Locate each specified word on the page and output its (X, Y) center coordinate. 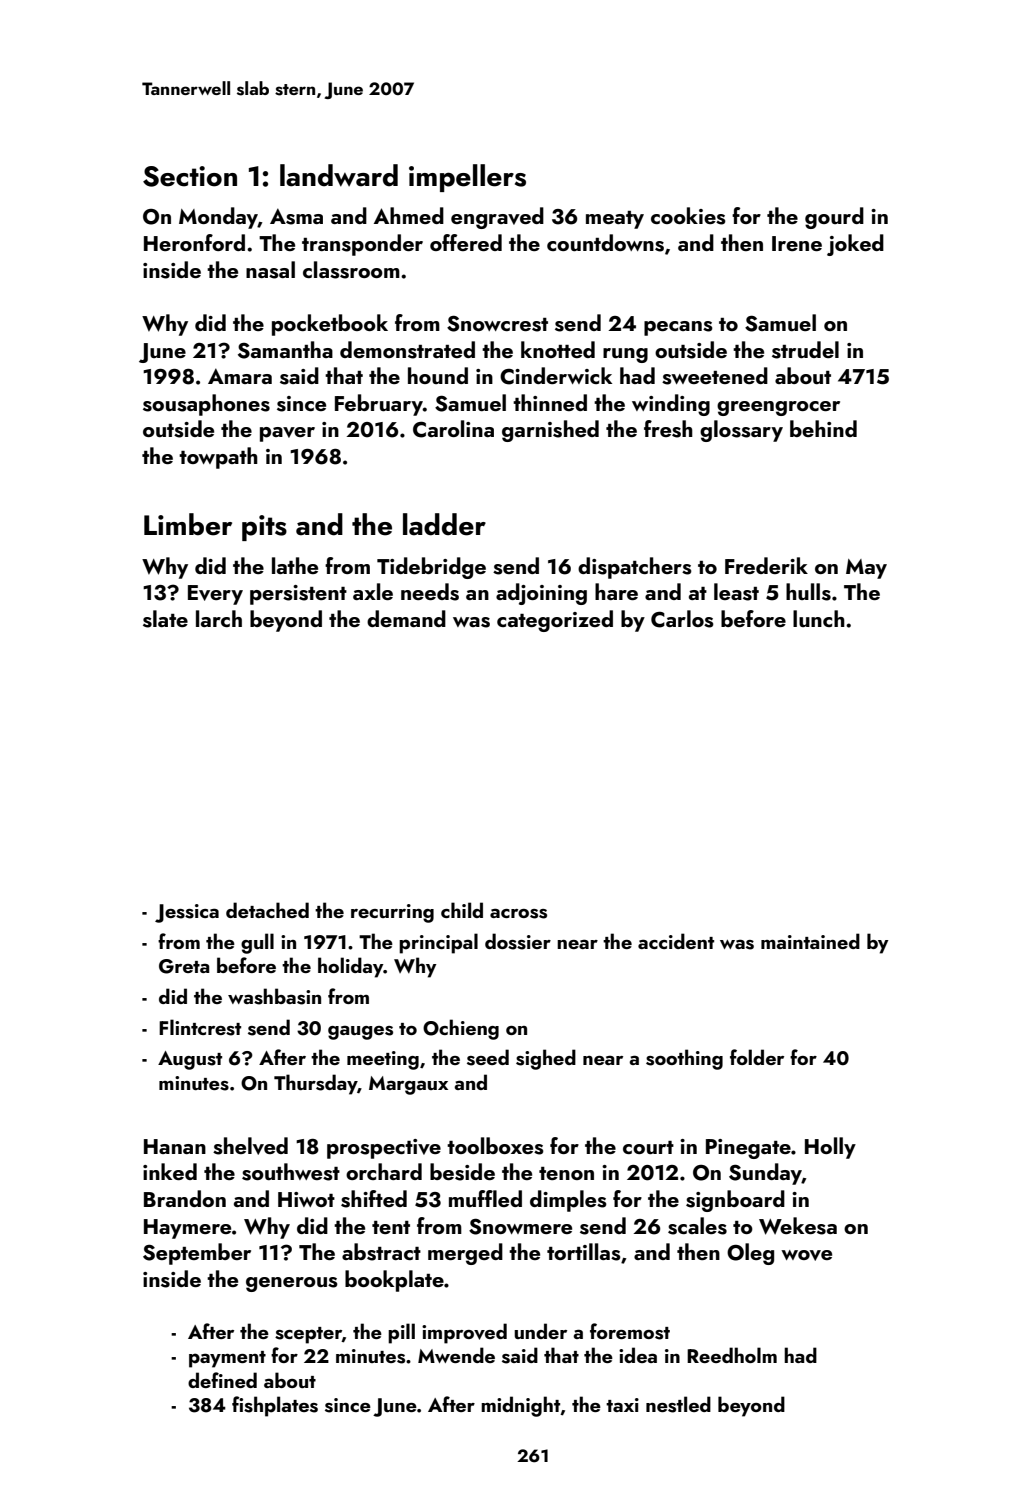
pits (264, 528)
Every (215, 595)
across (518, 913)
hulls (808, 592)
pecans (678, 328)
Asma (296, 216)
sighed (546, 1059)
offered (466, 242)
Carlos (682, 619)
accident (676, 941)
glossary (741, 431)
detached (267, 910)
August (190, 1060)
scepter (308, 1335)
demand (406, 618)
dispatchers (635, 568)
